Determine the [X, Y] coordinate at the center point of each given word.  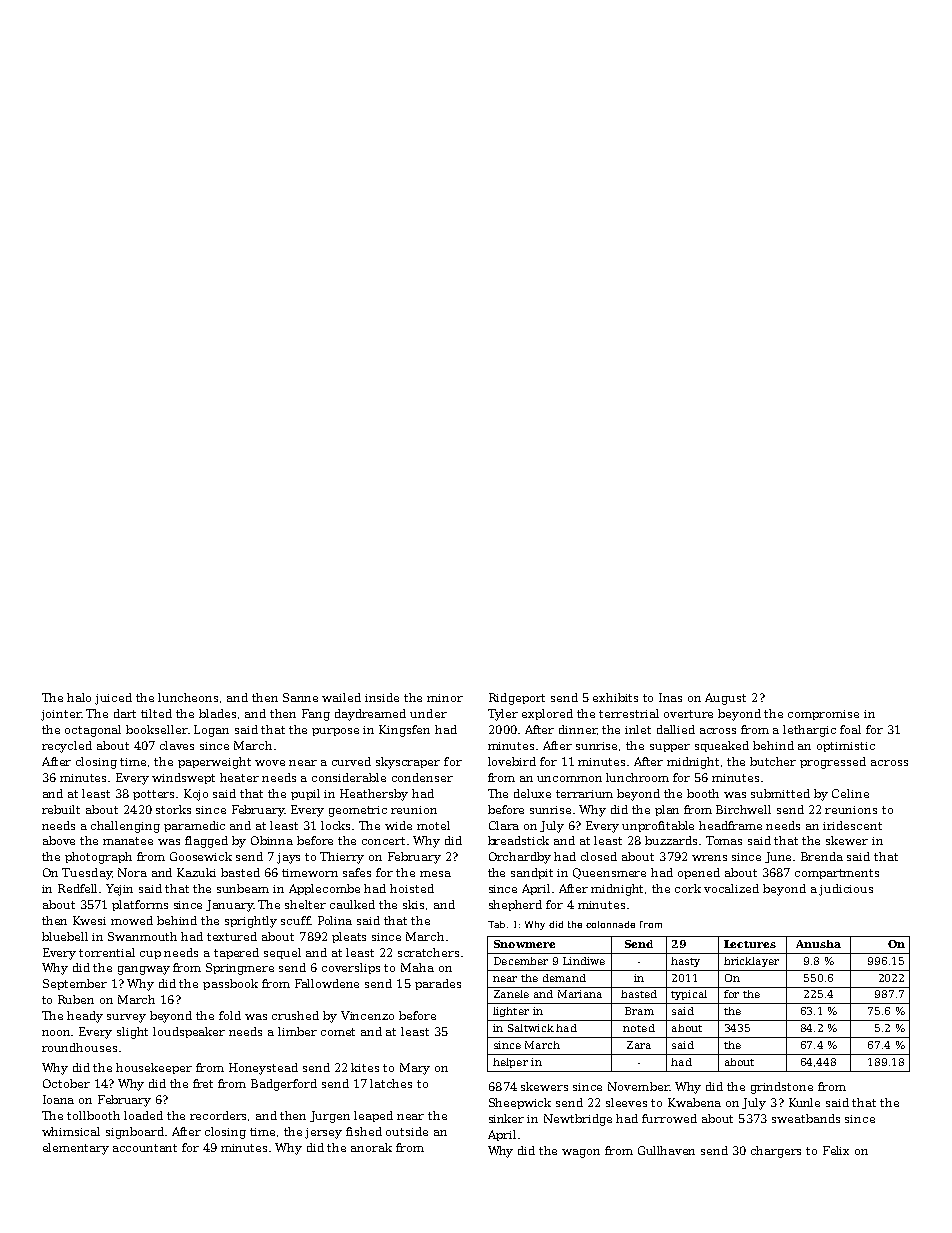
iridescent [852, 825]
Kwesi [89, 920]
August [725, 699]
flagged [206, 842]
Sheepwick [520, 1103]
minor [445, 698]
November [638, 1086]
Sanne [300, 697]
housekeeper [154, 1068]
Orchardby [520, 858]
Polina [335, 920]
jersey [323, 1133]
